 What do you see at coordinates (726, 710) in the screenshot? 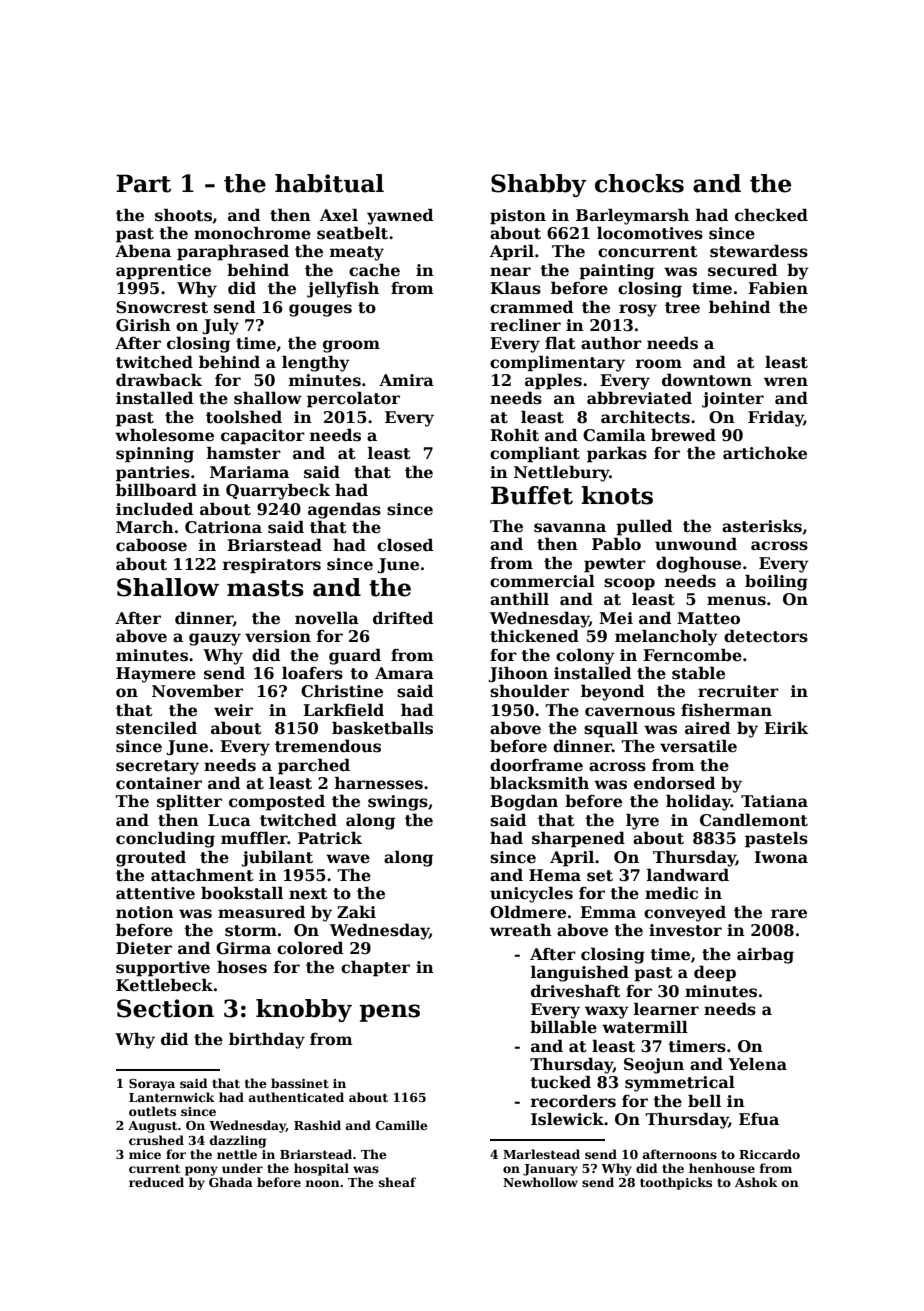
I see `fisherman` at bounding box center [726, 710].
